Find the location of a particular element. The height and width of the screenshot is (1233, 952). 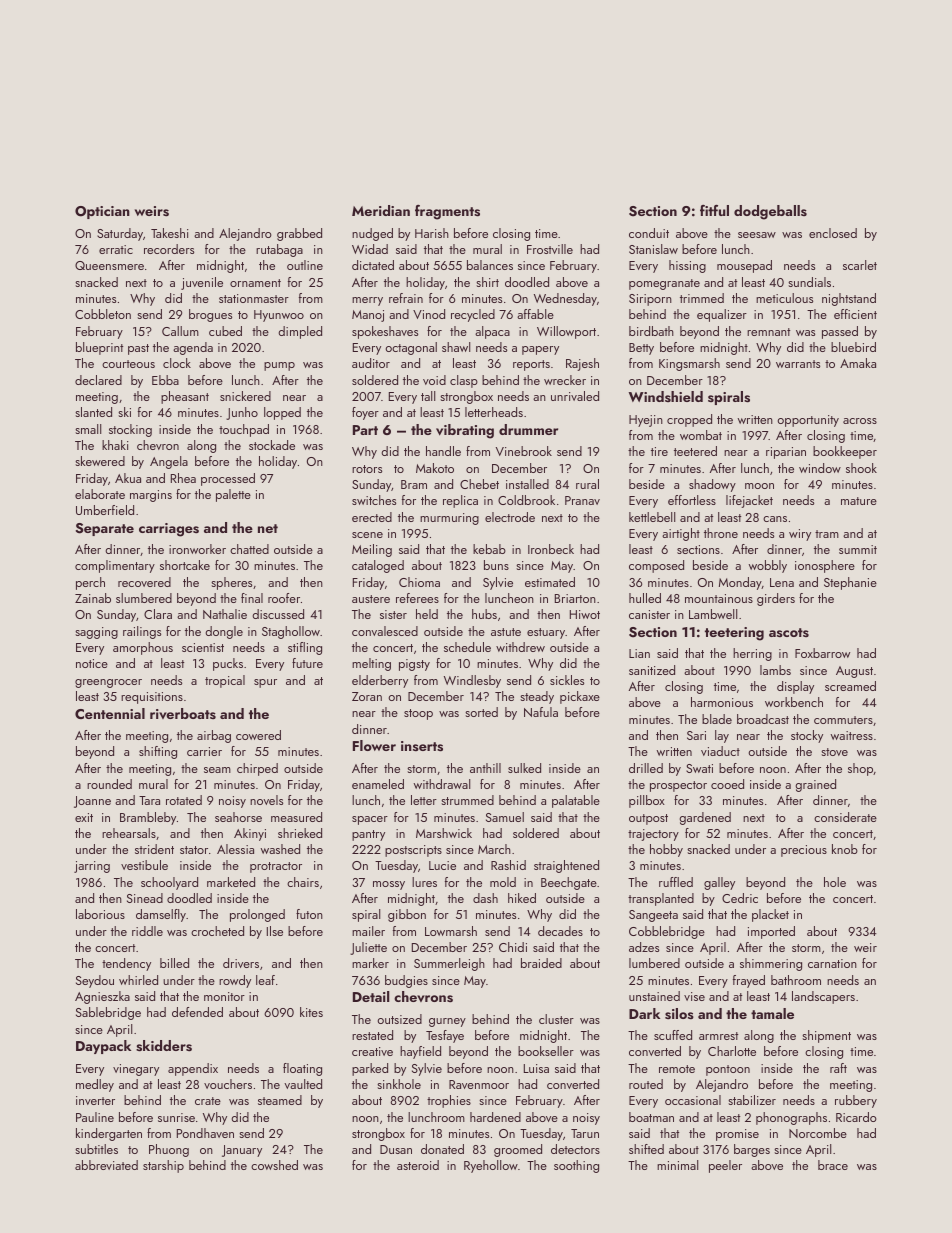

measured is located at coordinates (296, 817).
